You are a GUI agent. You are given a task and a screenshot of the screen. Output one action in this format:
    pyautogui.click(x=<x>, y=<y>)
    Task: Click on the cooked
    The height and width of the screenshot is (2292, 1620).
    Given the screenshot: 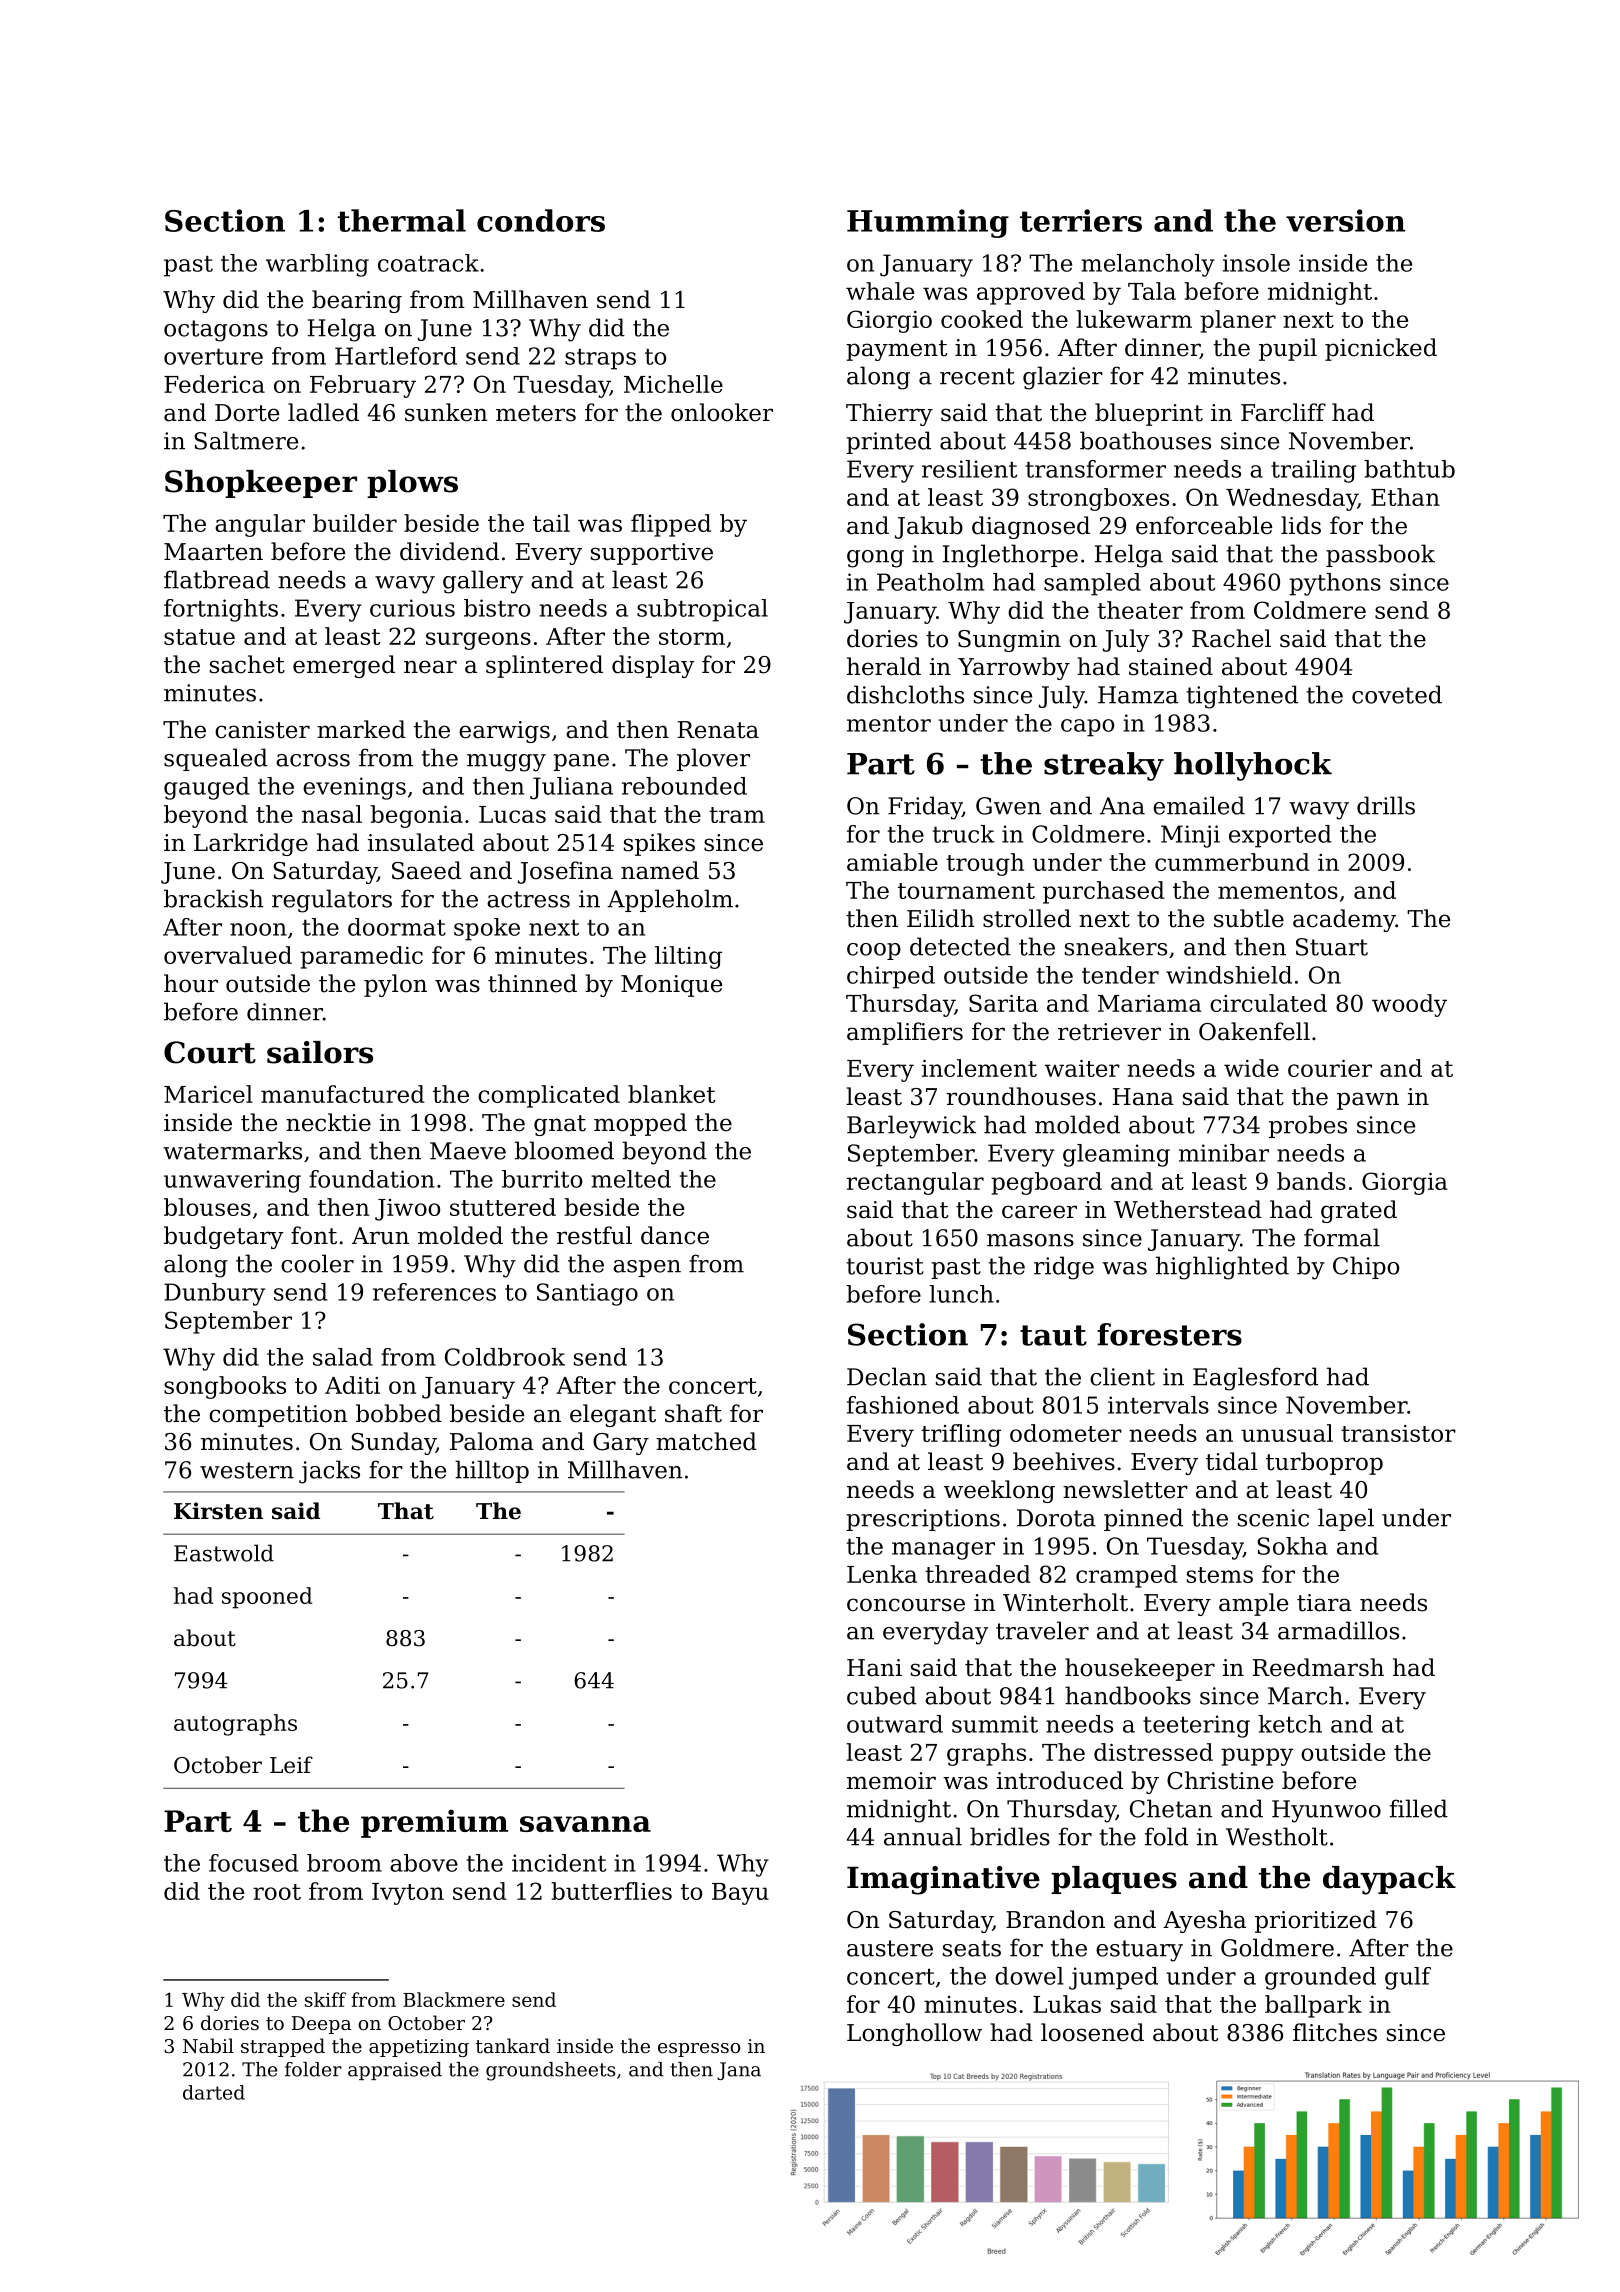 What is the action you would take?
    pyautogui.click(x=982, y=319)
